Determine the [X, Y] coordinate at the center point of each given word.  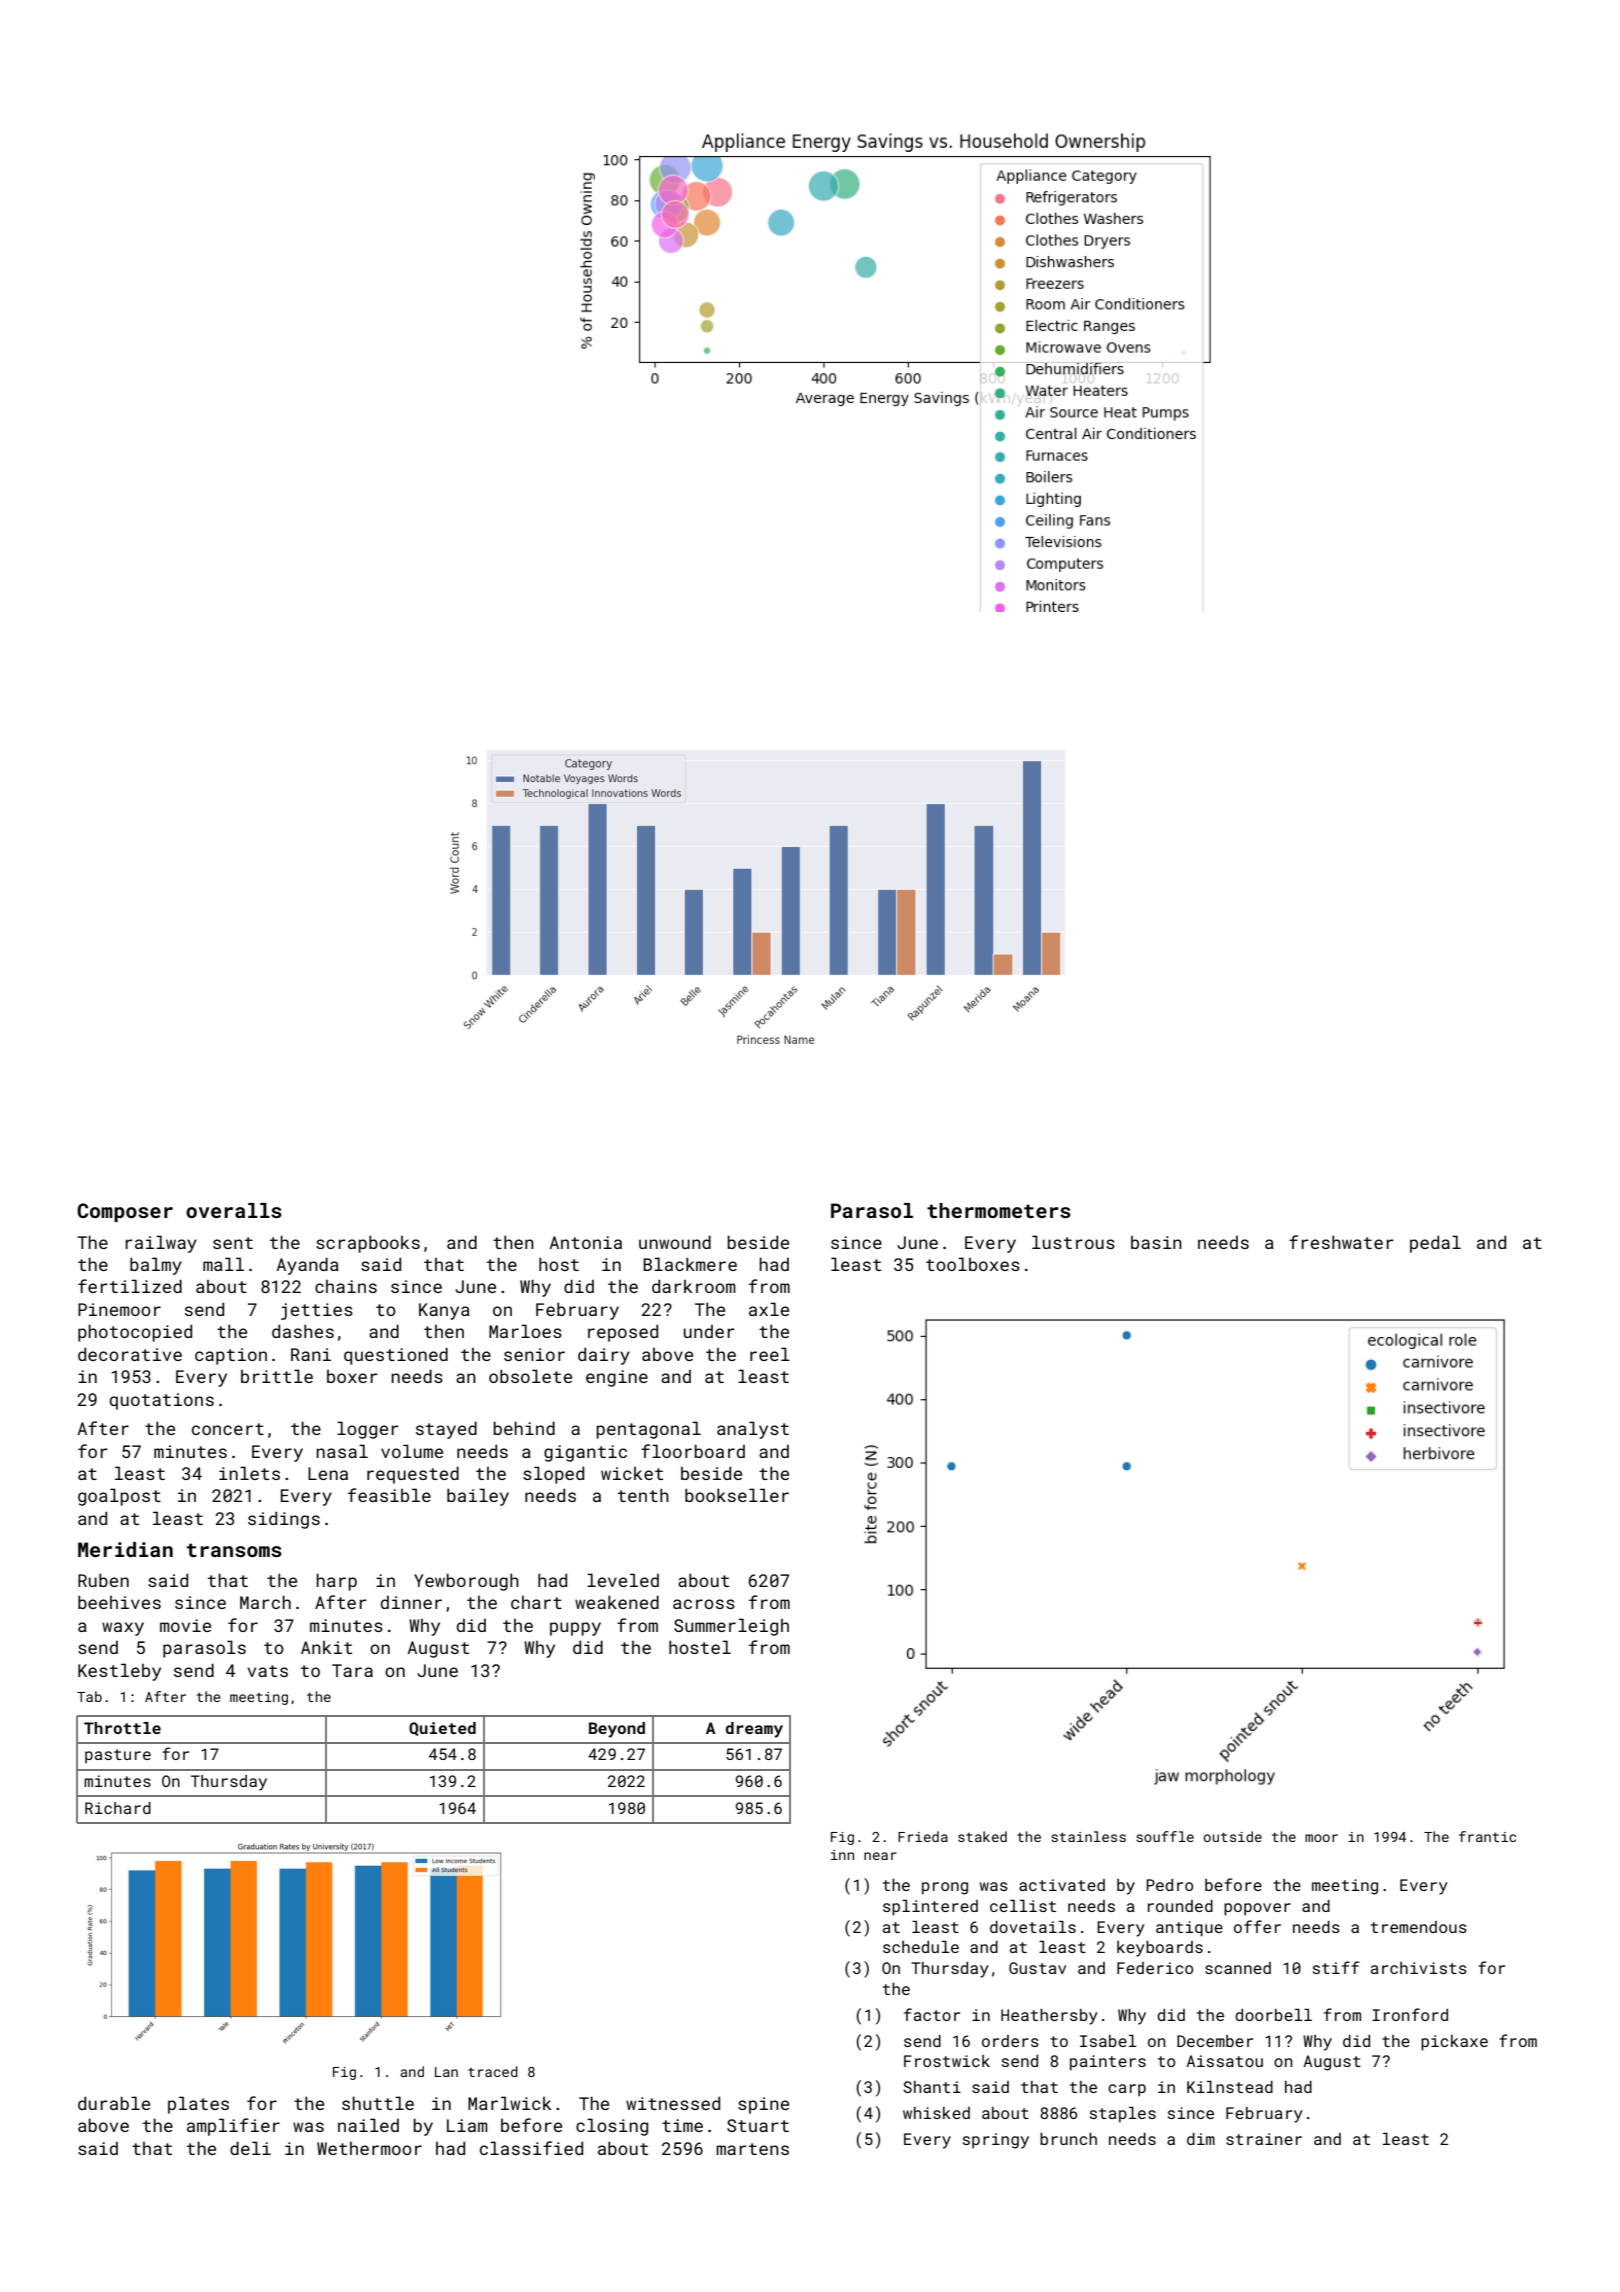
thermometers [999, 1210]
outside [1233, 1836]
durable [114, 2103]
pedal [1435, 1244]
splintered [930, 1908]
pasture [118, 1756]
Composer [125, 1212]
